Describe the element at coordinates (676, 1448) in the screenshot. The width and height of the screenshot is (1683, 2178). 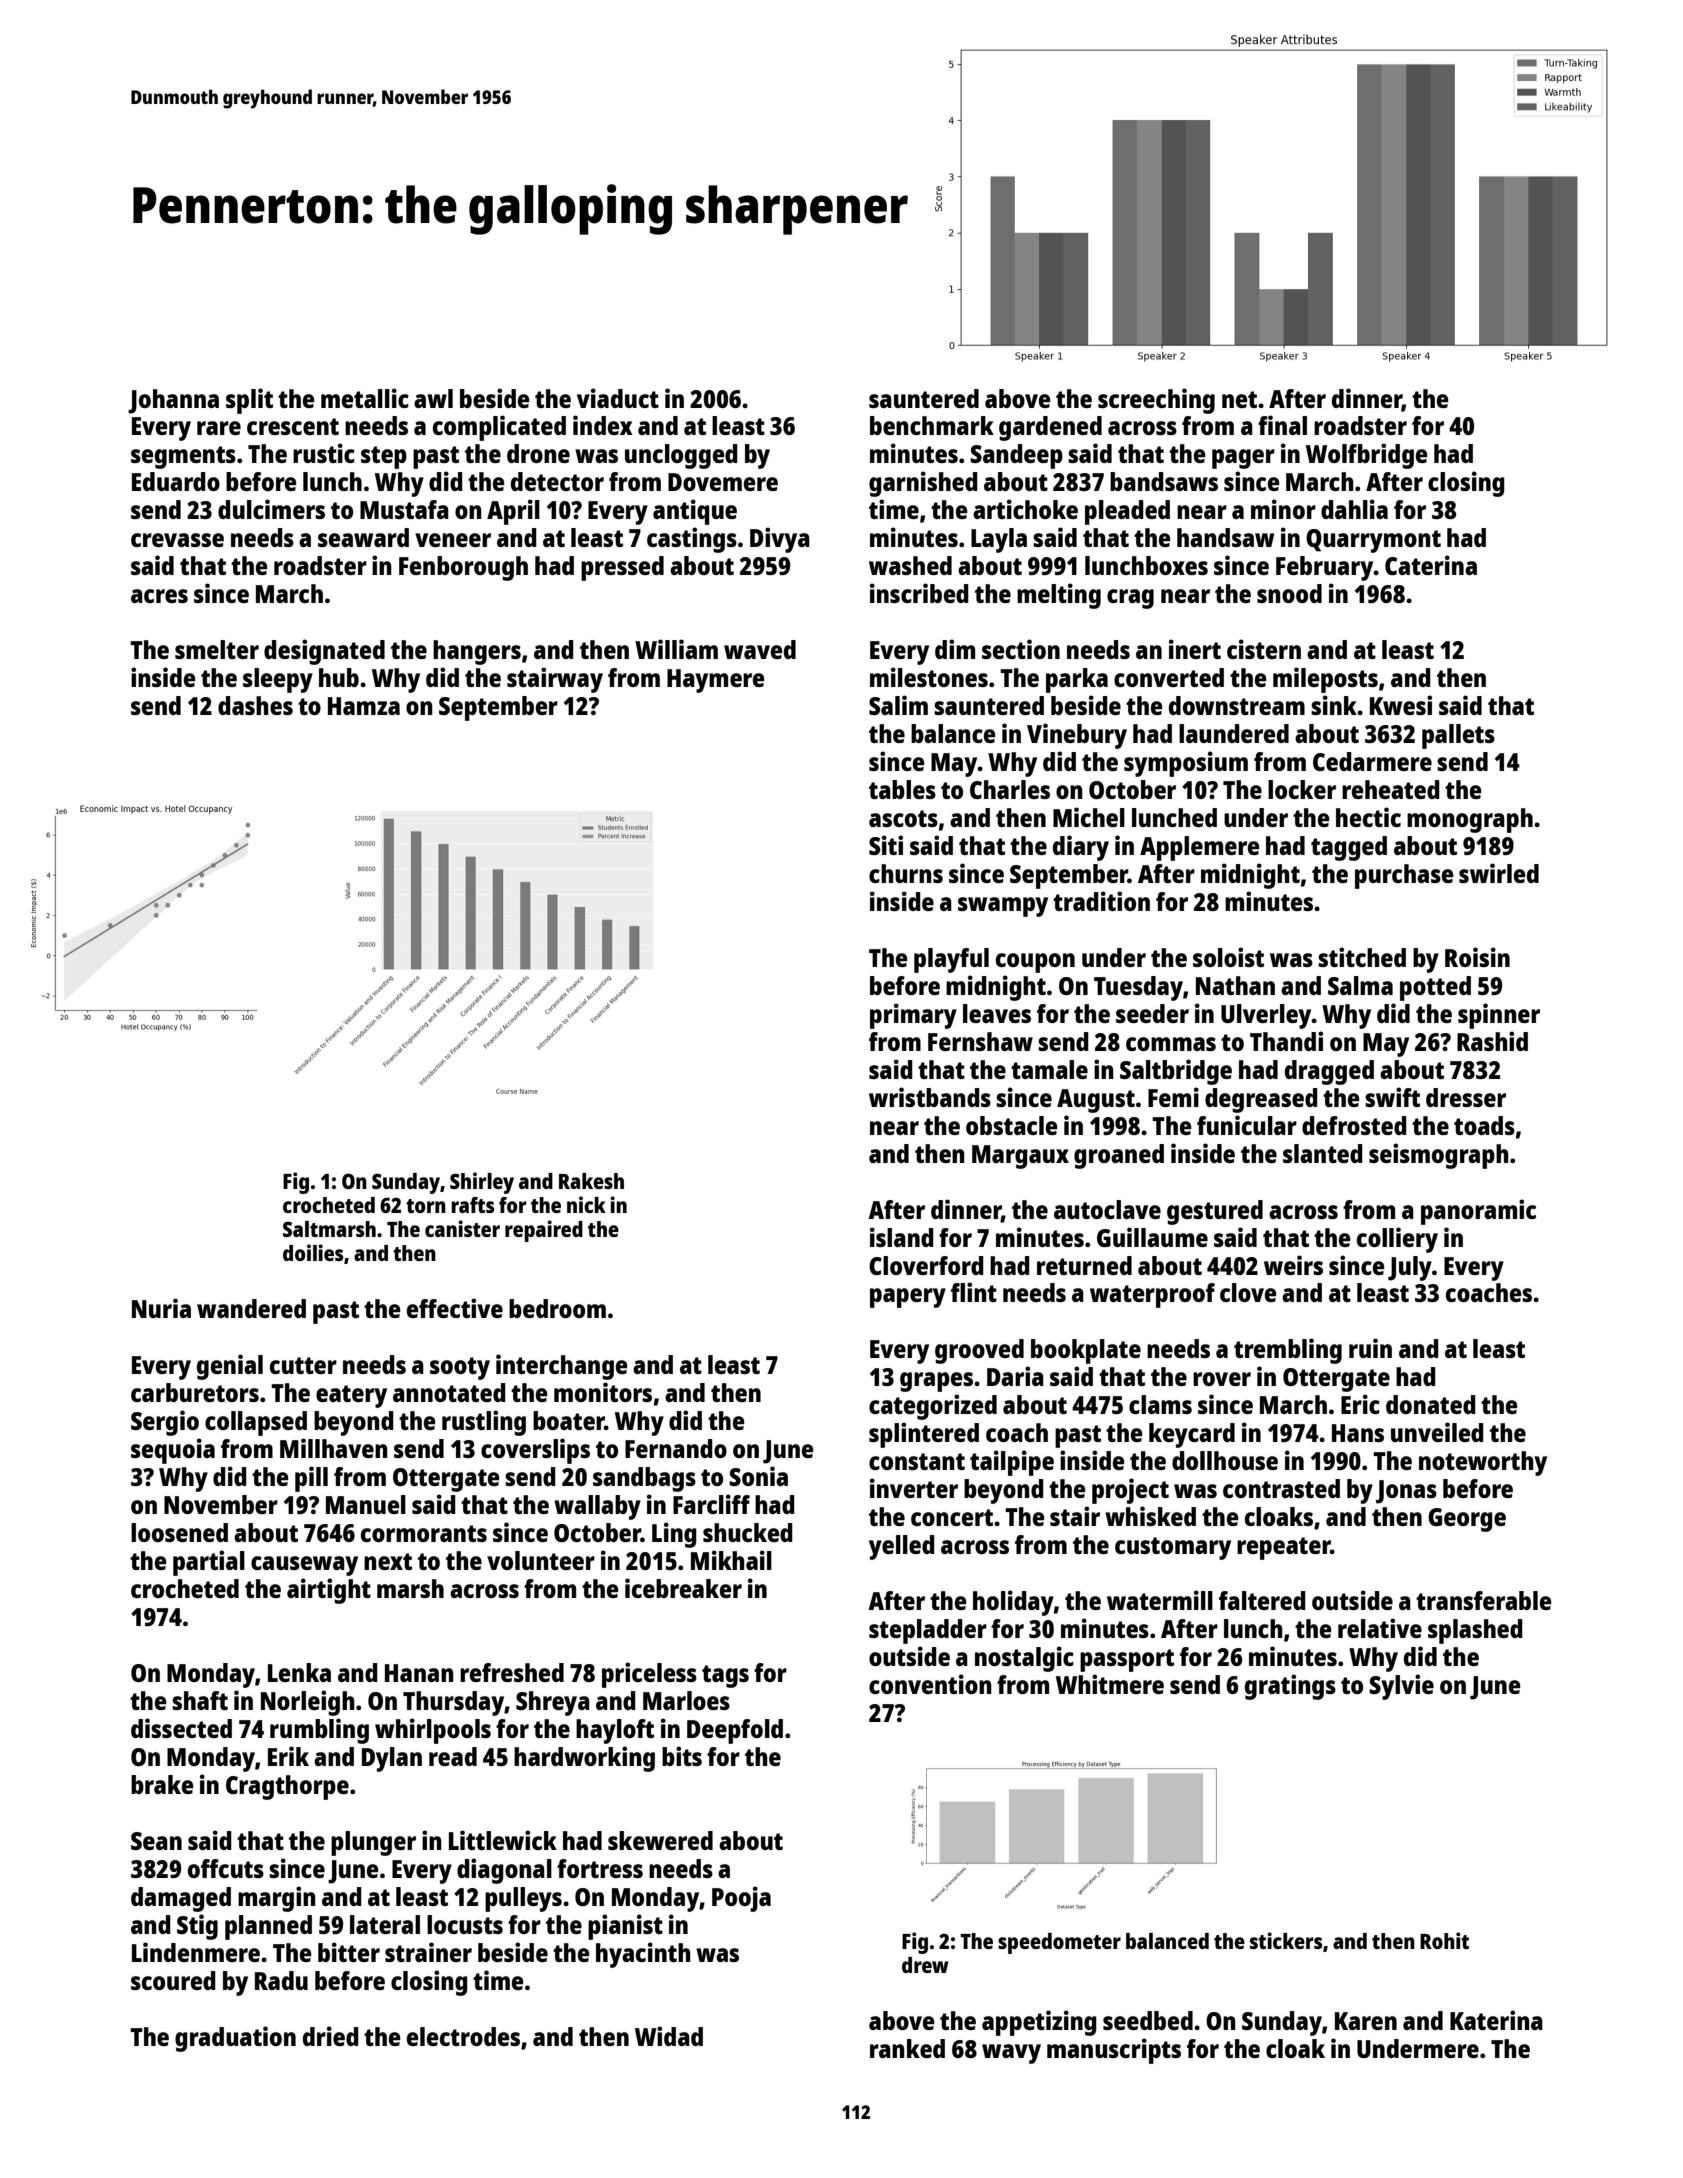
I see `Fernando` at that location.
